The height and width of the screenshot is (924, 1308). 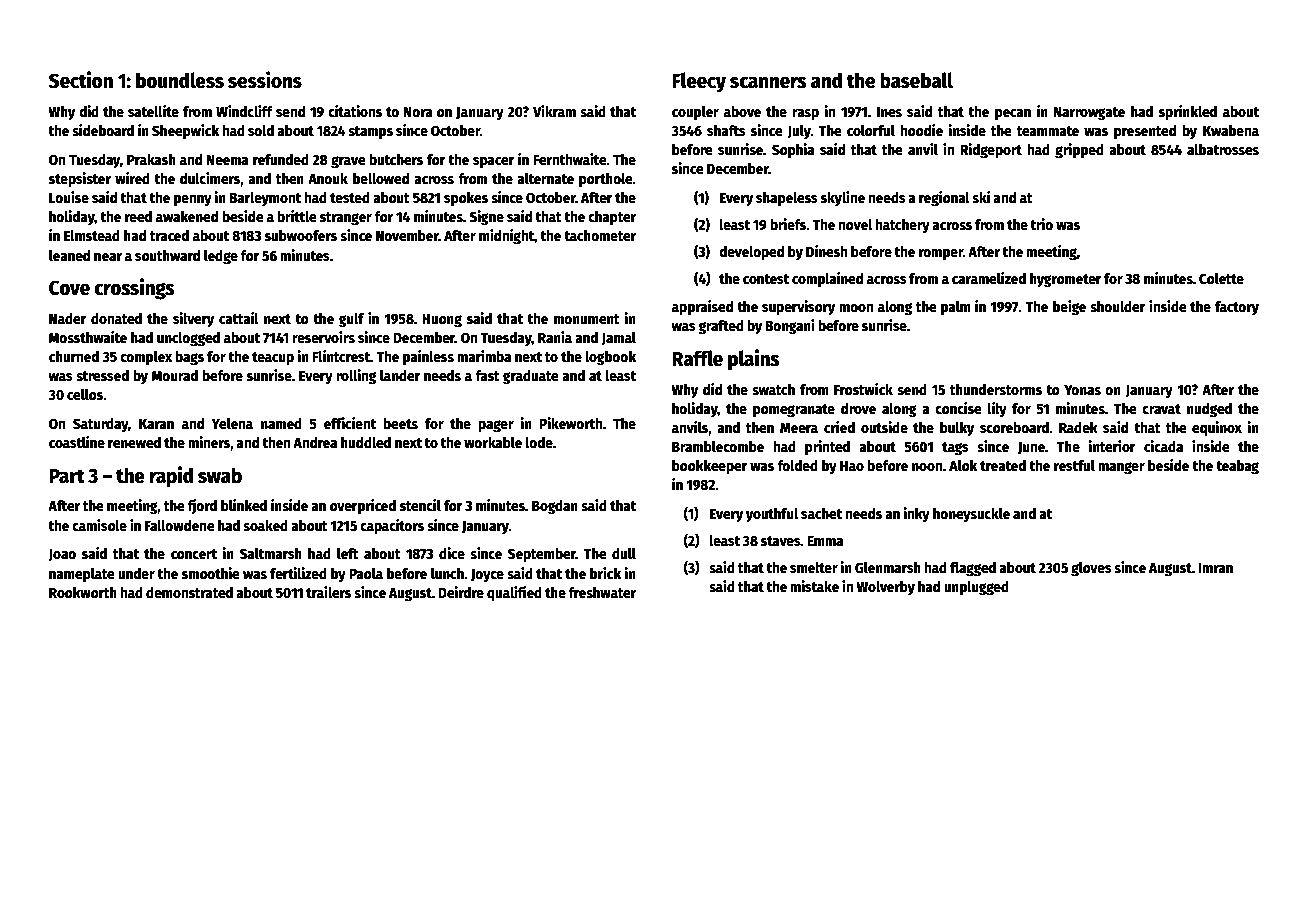 I want to click on sprinkled, so click(x=1188, y=112).
